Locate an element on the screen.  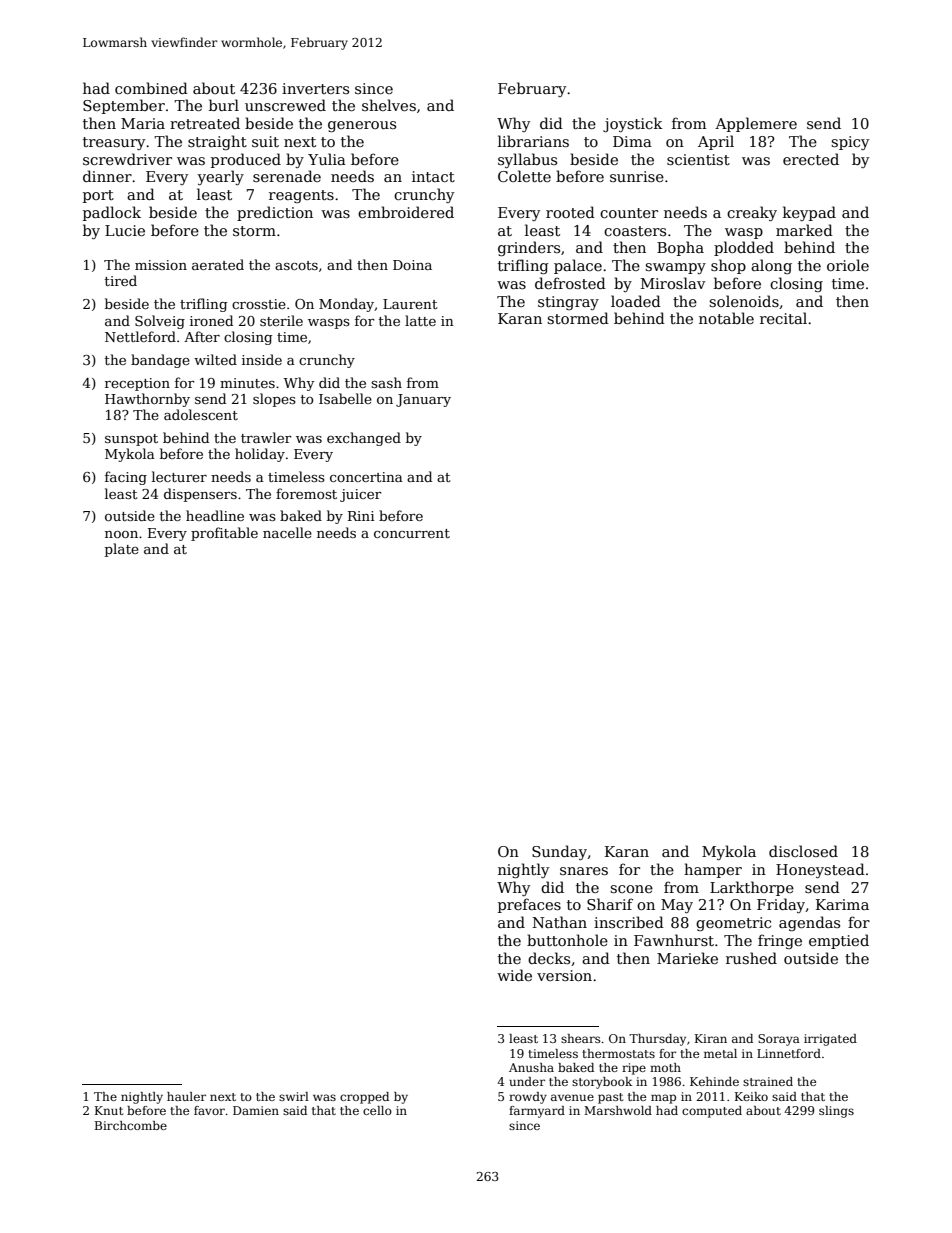
Sunday is located at coordinates (559, 852).
